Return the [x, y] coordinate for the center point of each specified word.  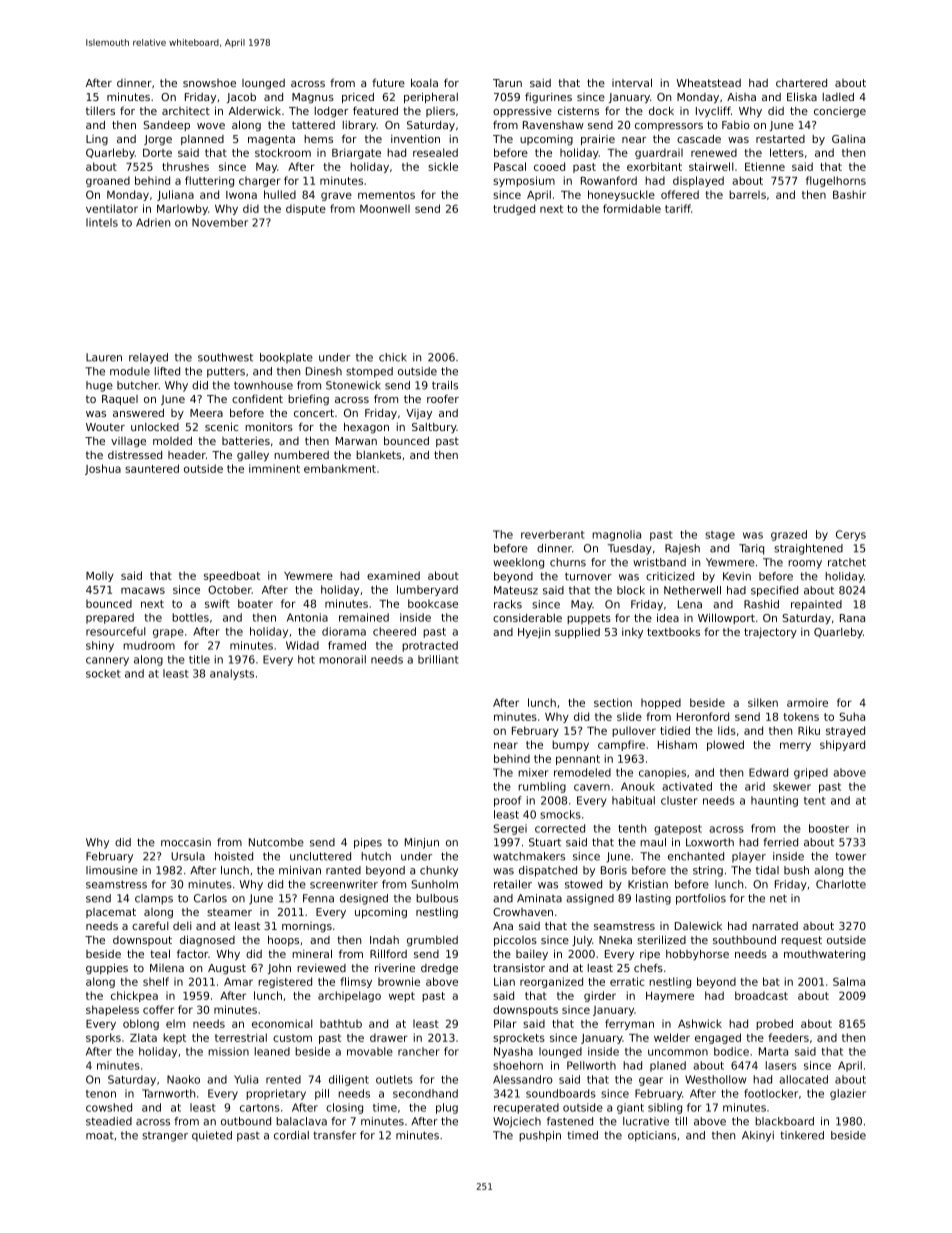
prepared [110, 618]
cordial [291, 1135]
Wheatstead [708, 82]
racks [508, 604]
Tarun [507, 83]
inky [632, 633]
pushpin [540, 1136]
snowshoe [209, 83]
